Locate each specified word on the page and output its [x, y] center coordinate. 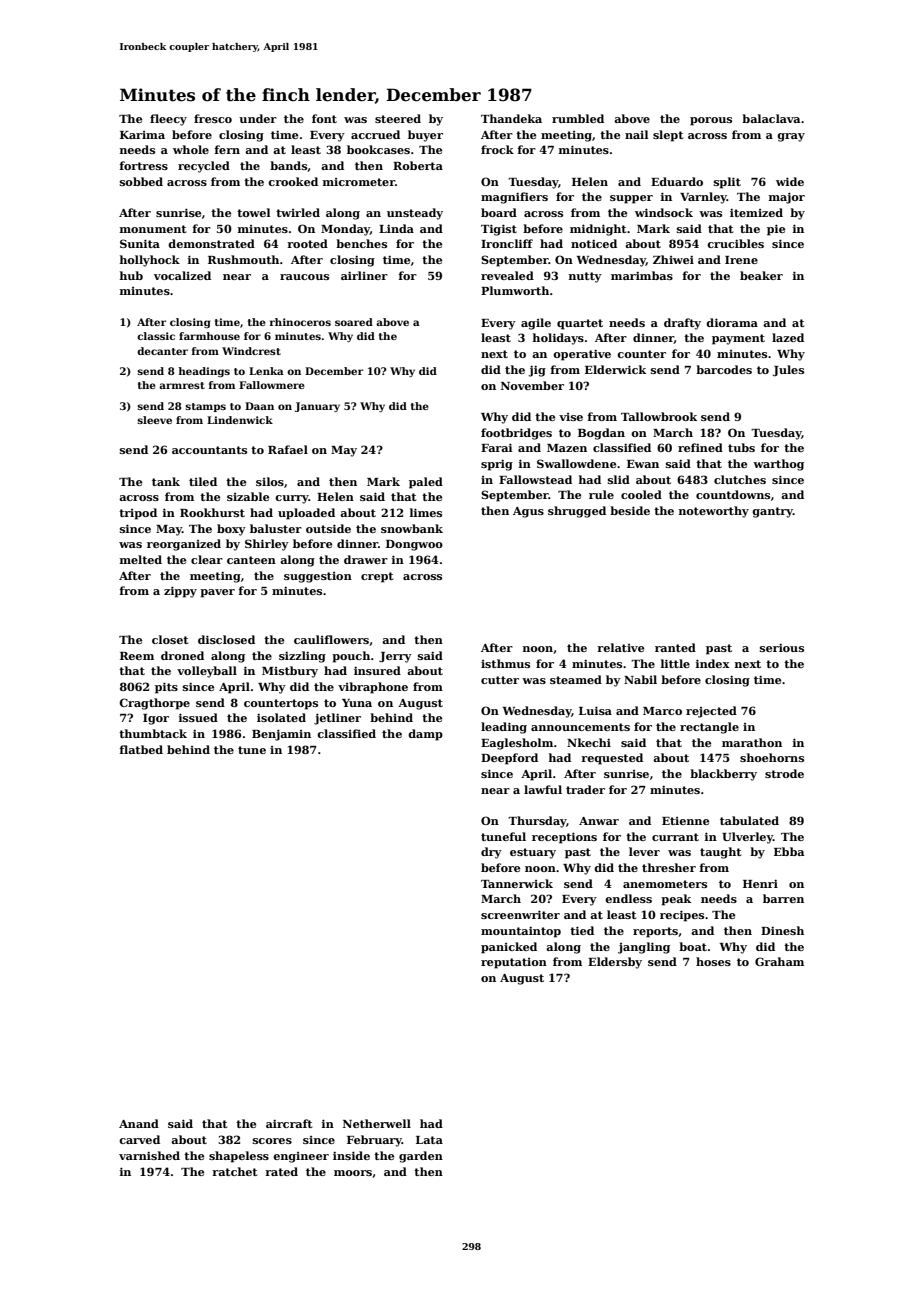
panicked [509, 948]
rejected [711, 712]
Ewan [643, 464]
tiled [203, 481]
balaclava [771, 118]
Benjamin [281, 735]
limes [426, 512]
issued [198, 717]
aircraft [289, 1123]
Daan [259, 406]
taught [720, 853]
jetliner [337, 719]
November [532, 385]
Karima [142, 135]
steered [398, 118]
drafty [682, 324]
